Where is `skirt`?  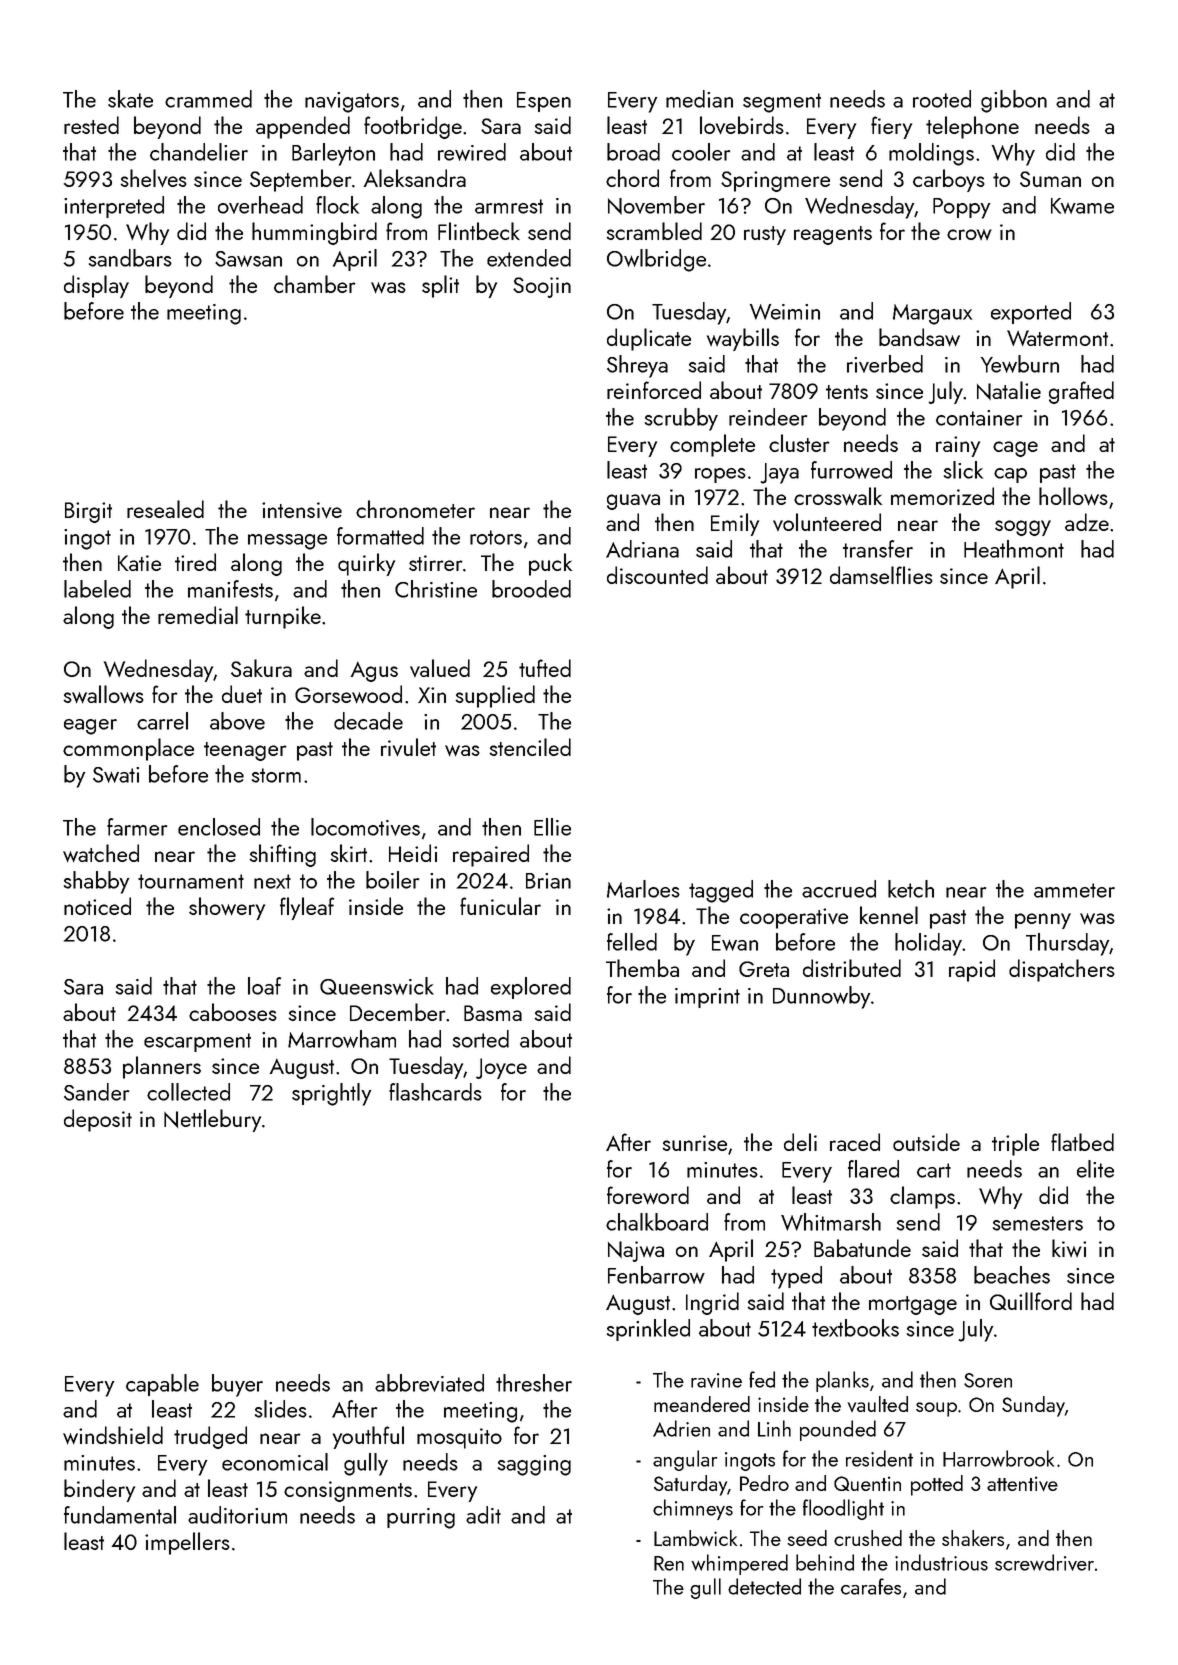
skirt is located at coordinates (349, 853).
